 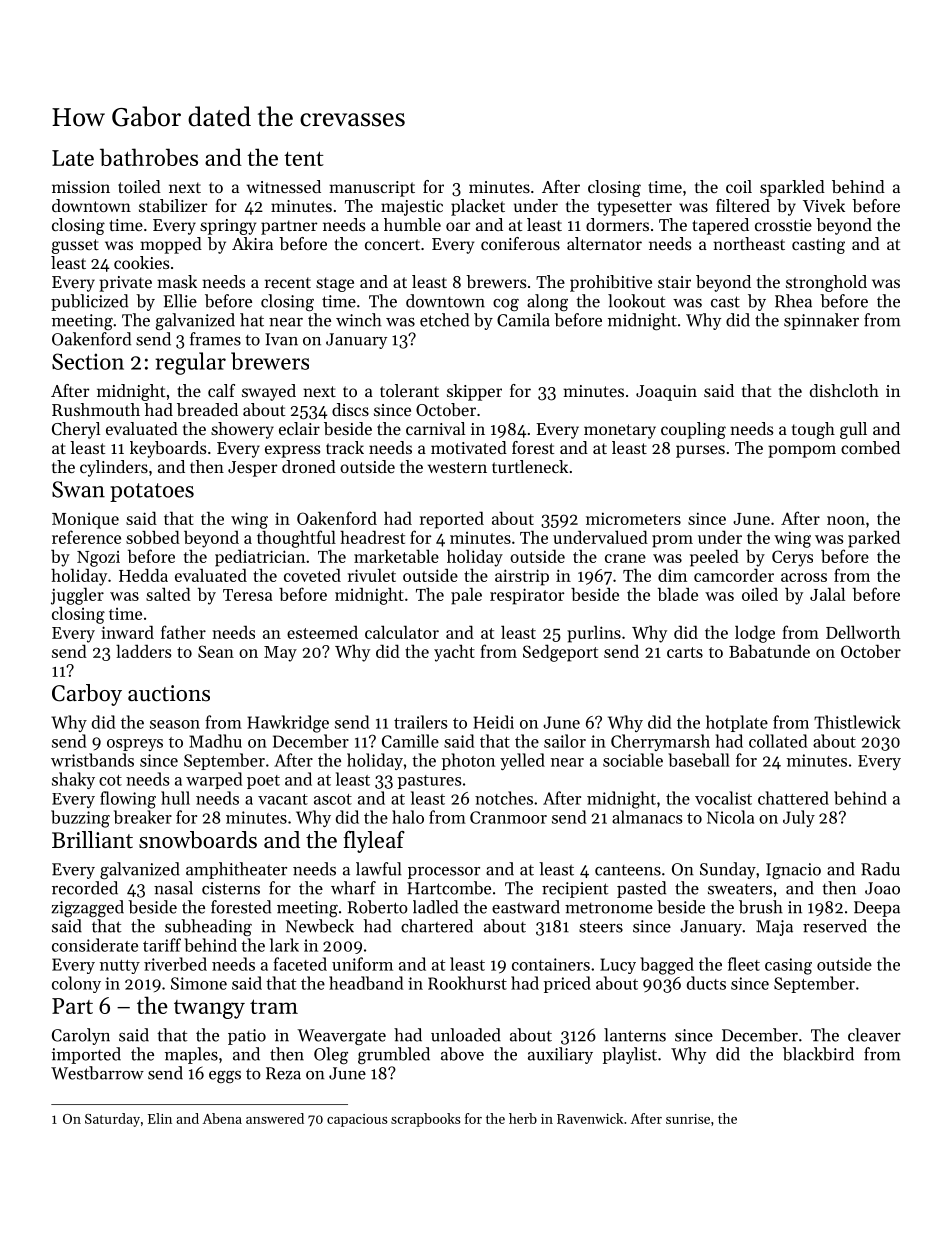 What do you see at coordinates (666, 393) in the screenshot?
I see `Joaquin` at bounding box center [666, 393].
